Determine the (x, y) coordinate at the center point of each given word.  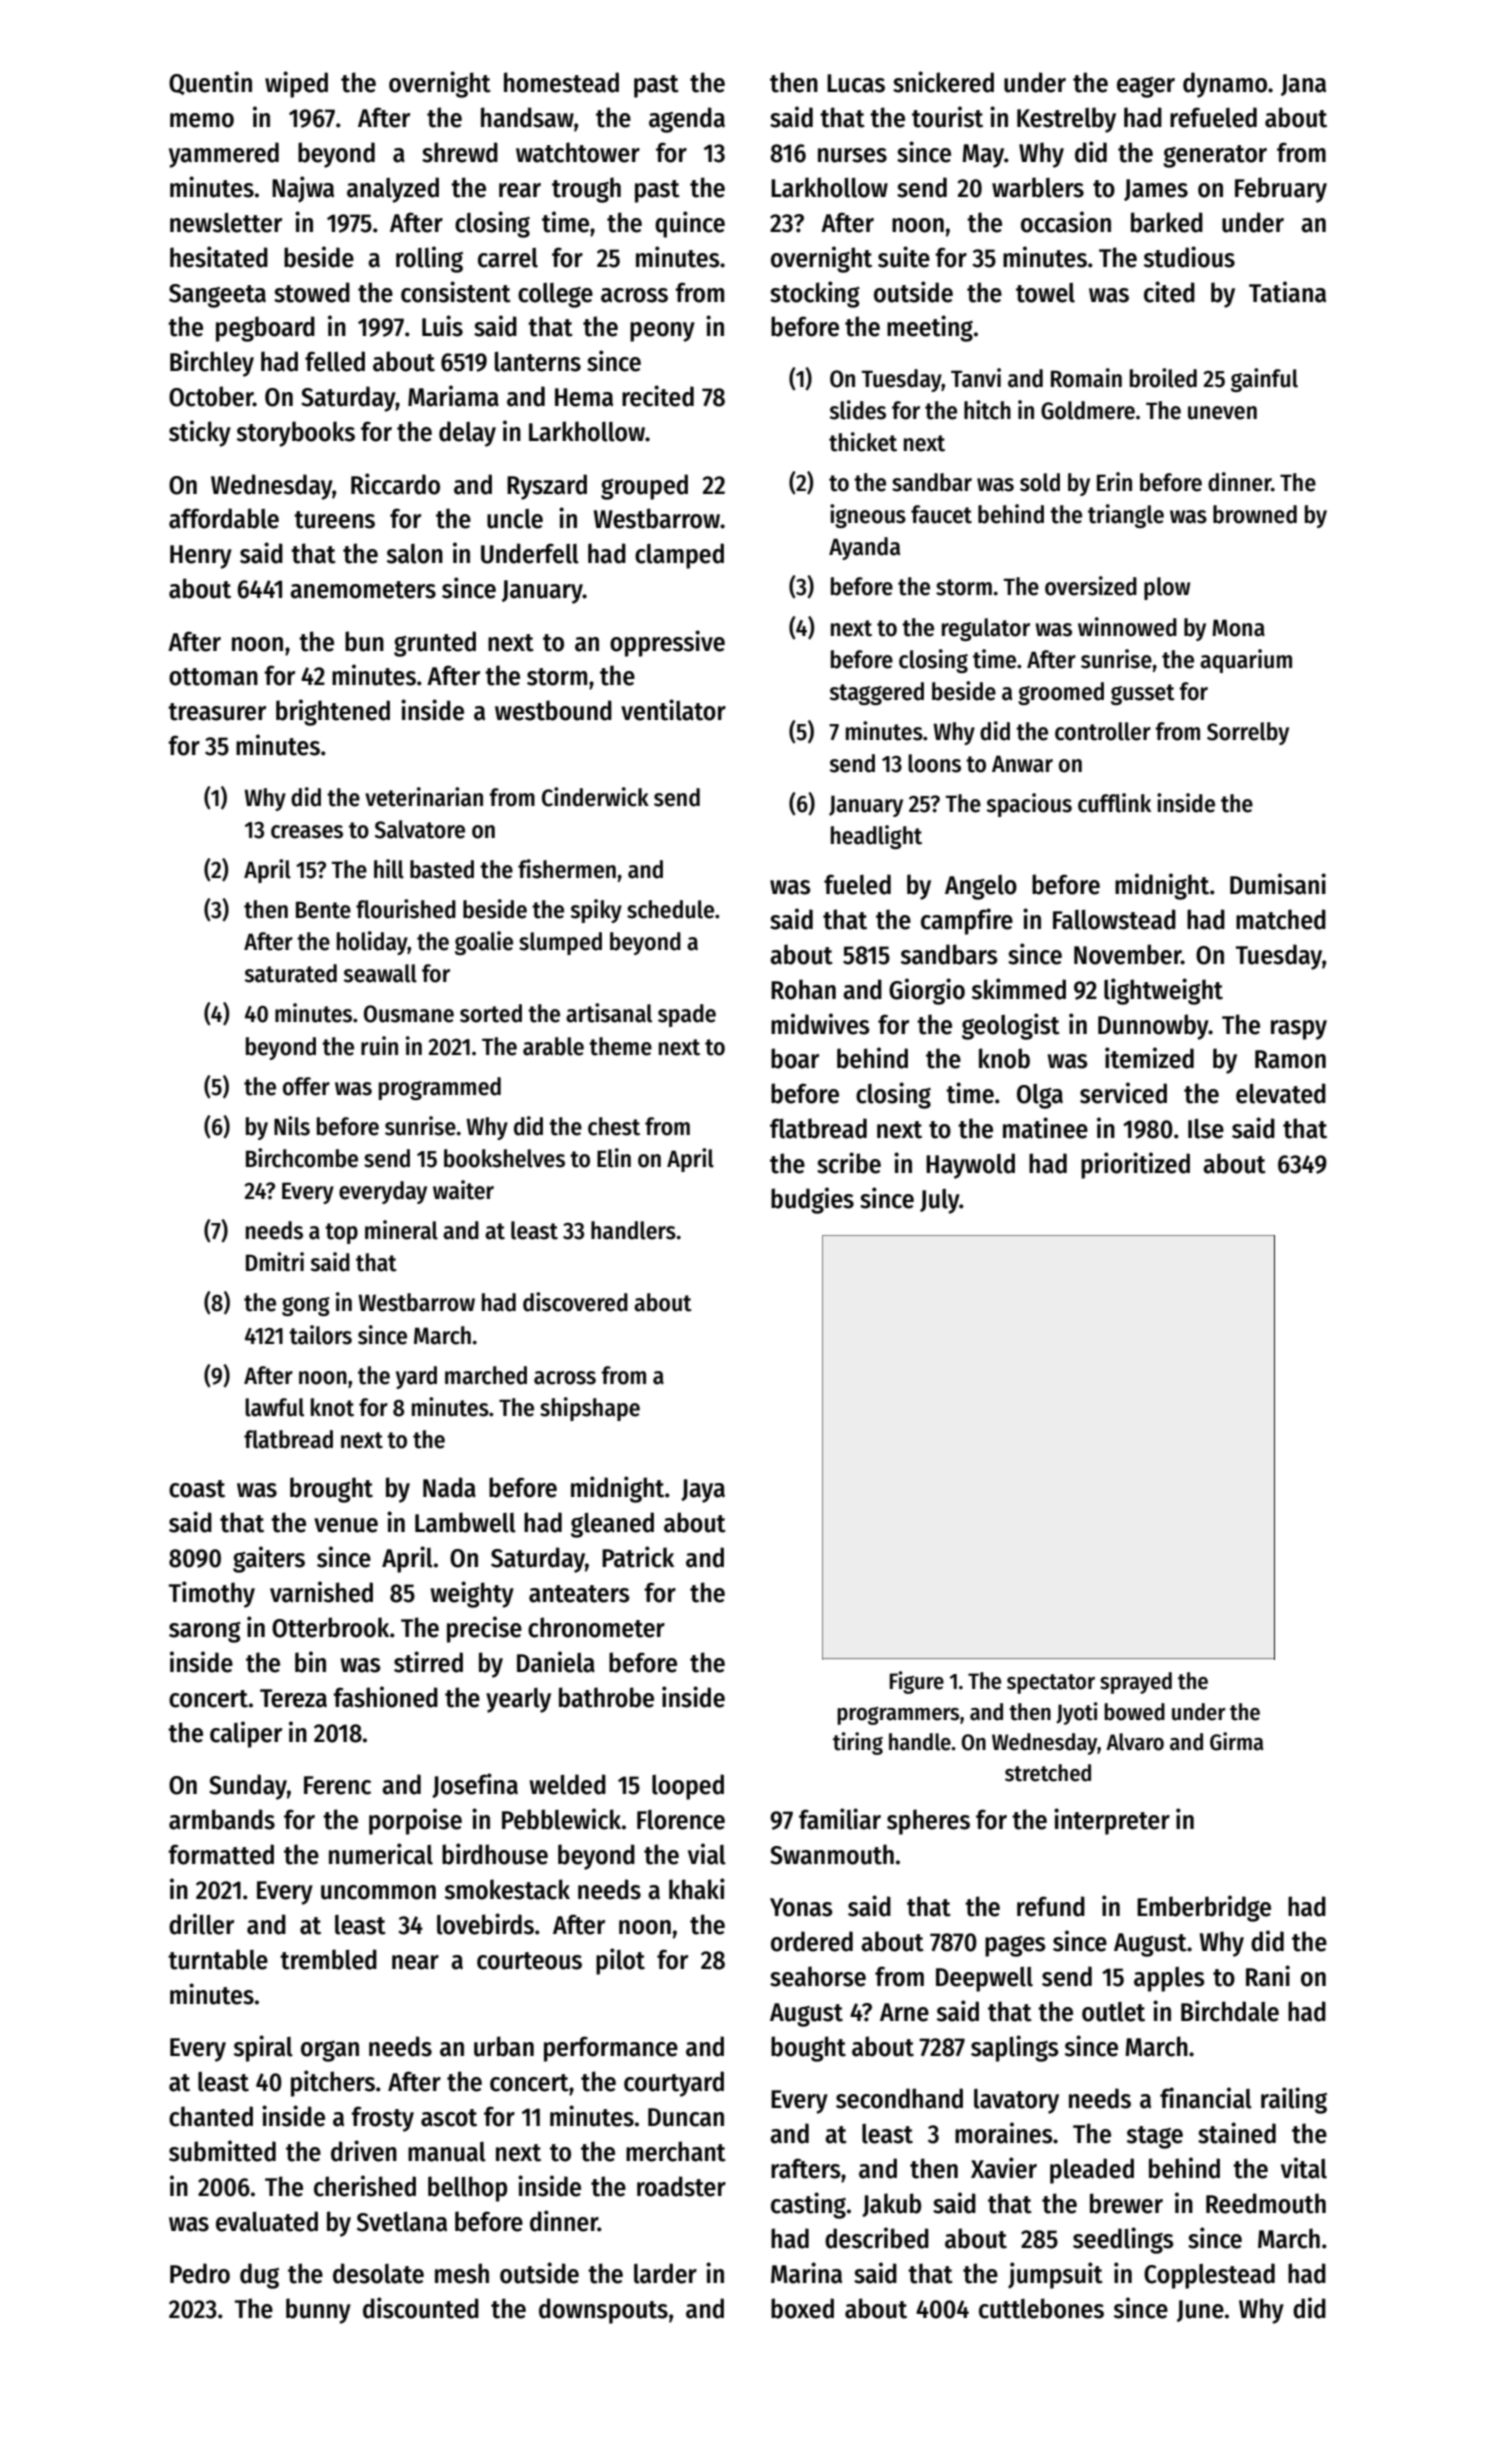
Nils (292, 1126)
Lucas (856, 83)
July (940, 1201)
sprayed (1136, 1683)
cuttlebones (1041, 2308)
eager (1146, 87)
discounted (421, 2308)
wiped (296, 84)
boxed (802, 2308)
